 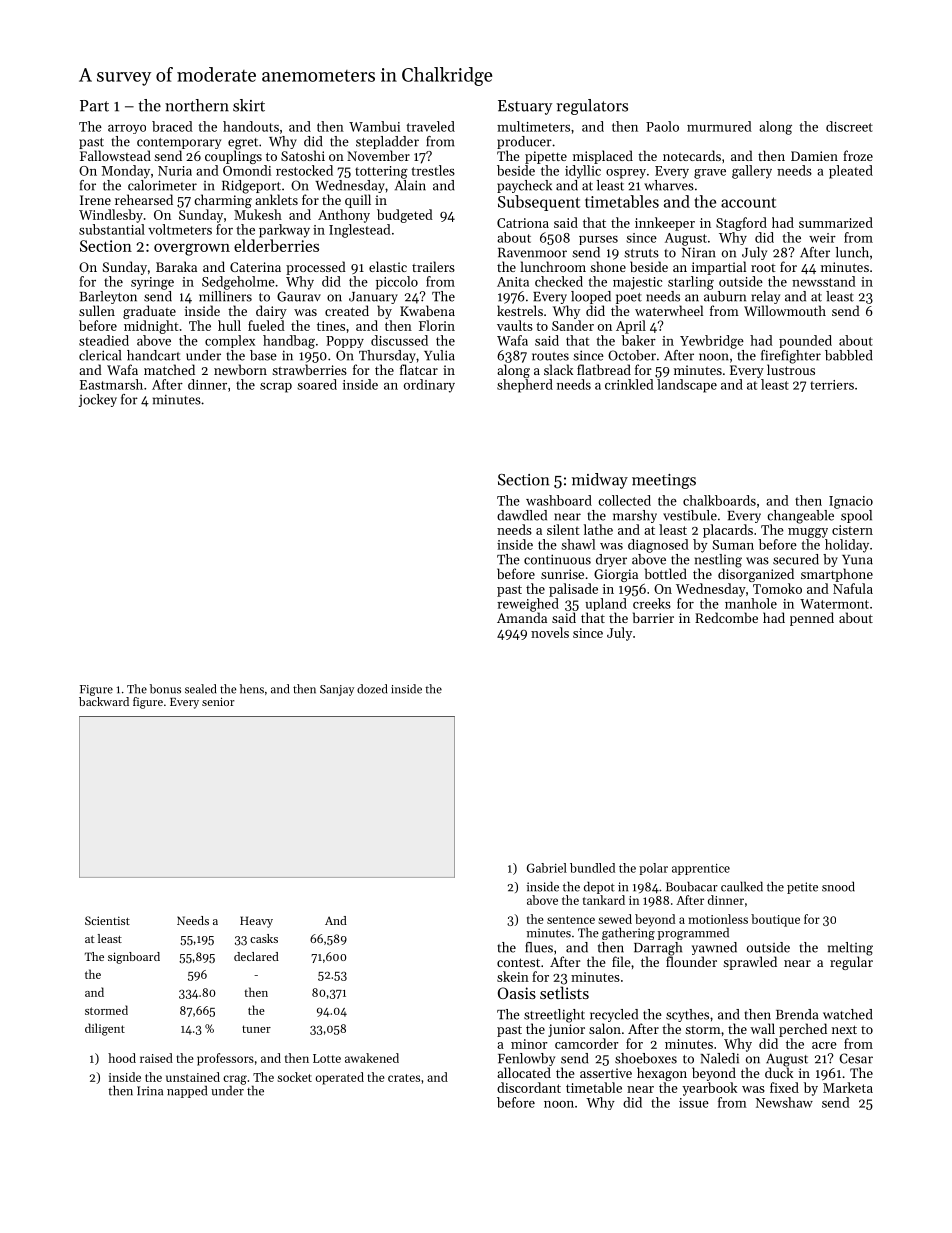 What do you see at coordinates (387, 142) in the screenshot?
I see `stepladder` at bounding box center [387, 142].
